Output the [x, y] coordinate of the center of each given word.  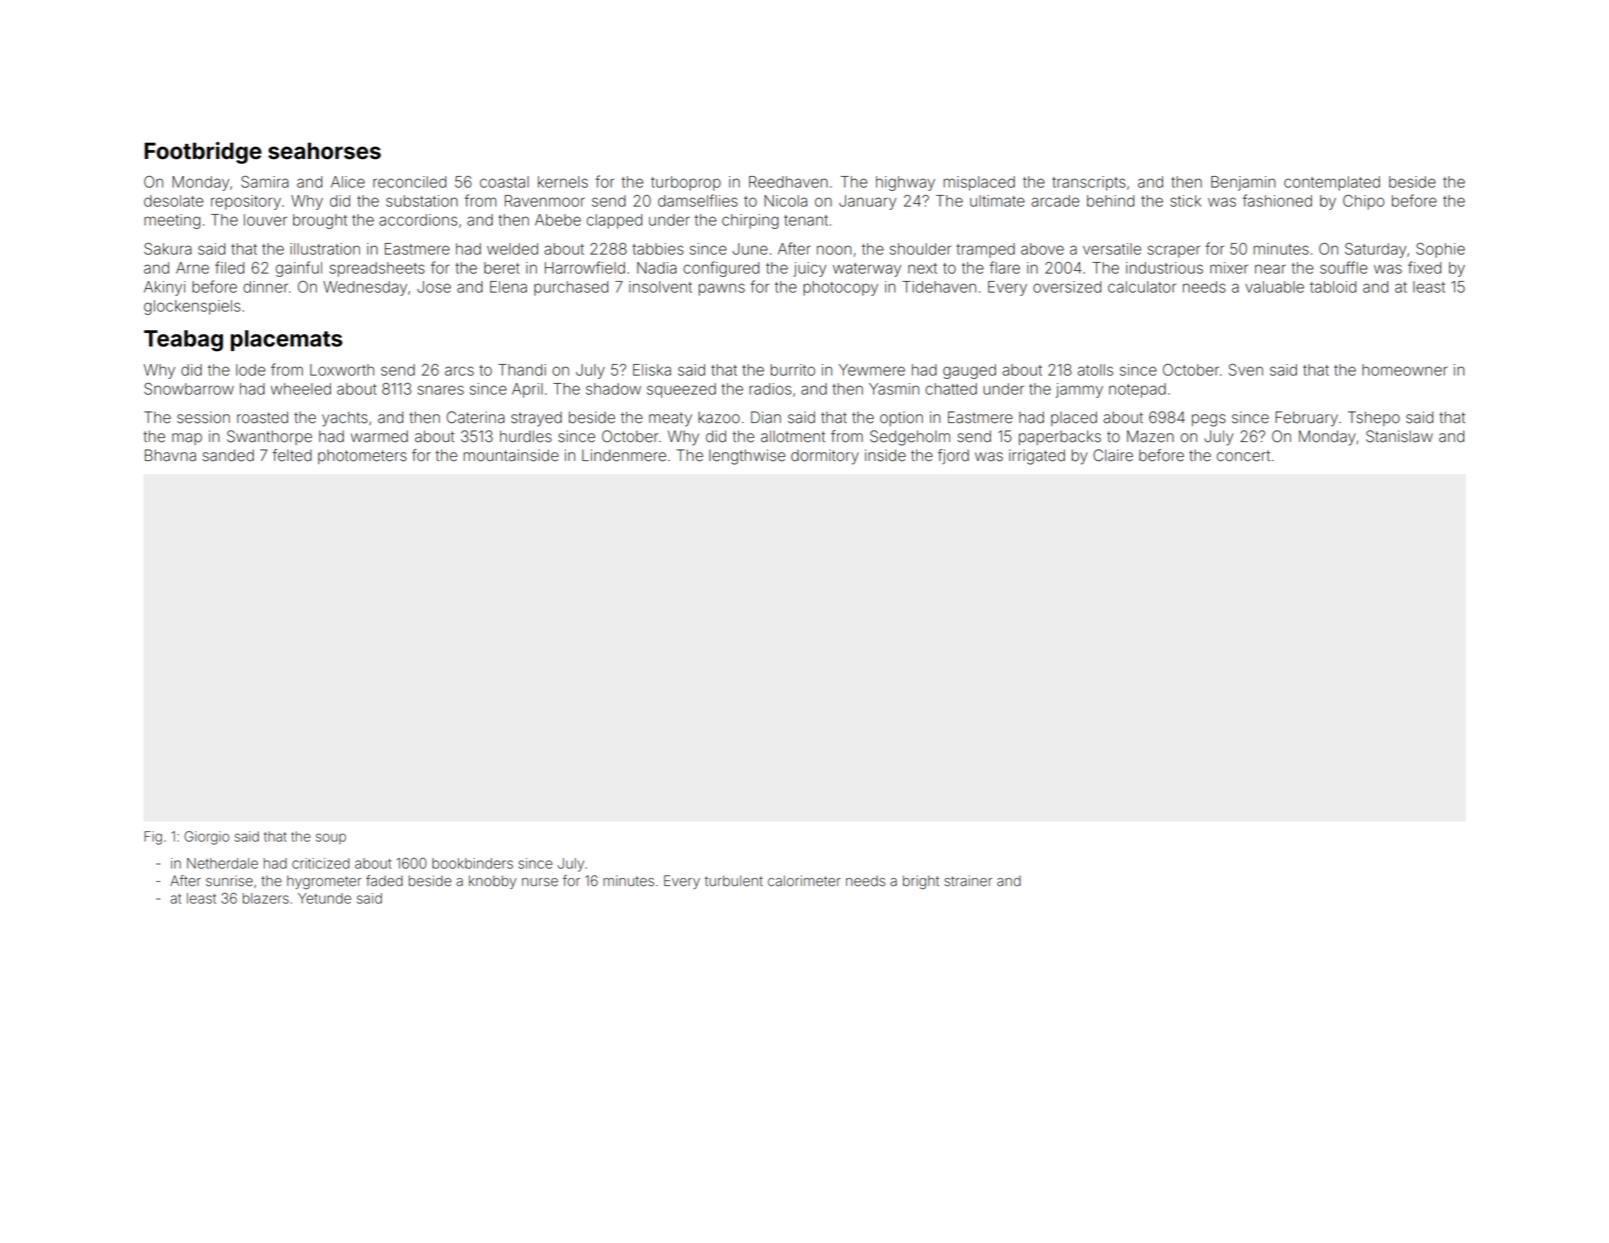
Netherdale [222, 863]
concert [1243, 456]
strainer [968, 881]
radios [770, 389]
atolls [1095, 370]
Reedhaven [788, 182]
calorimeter [804, 881]
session [203, 417]
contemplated [1332, 183]
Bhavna [170, 455]
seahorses [324, 151]
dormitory [825, 457]
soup [331, 838]
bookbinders [472, 863]
